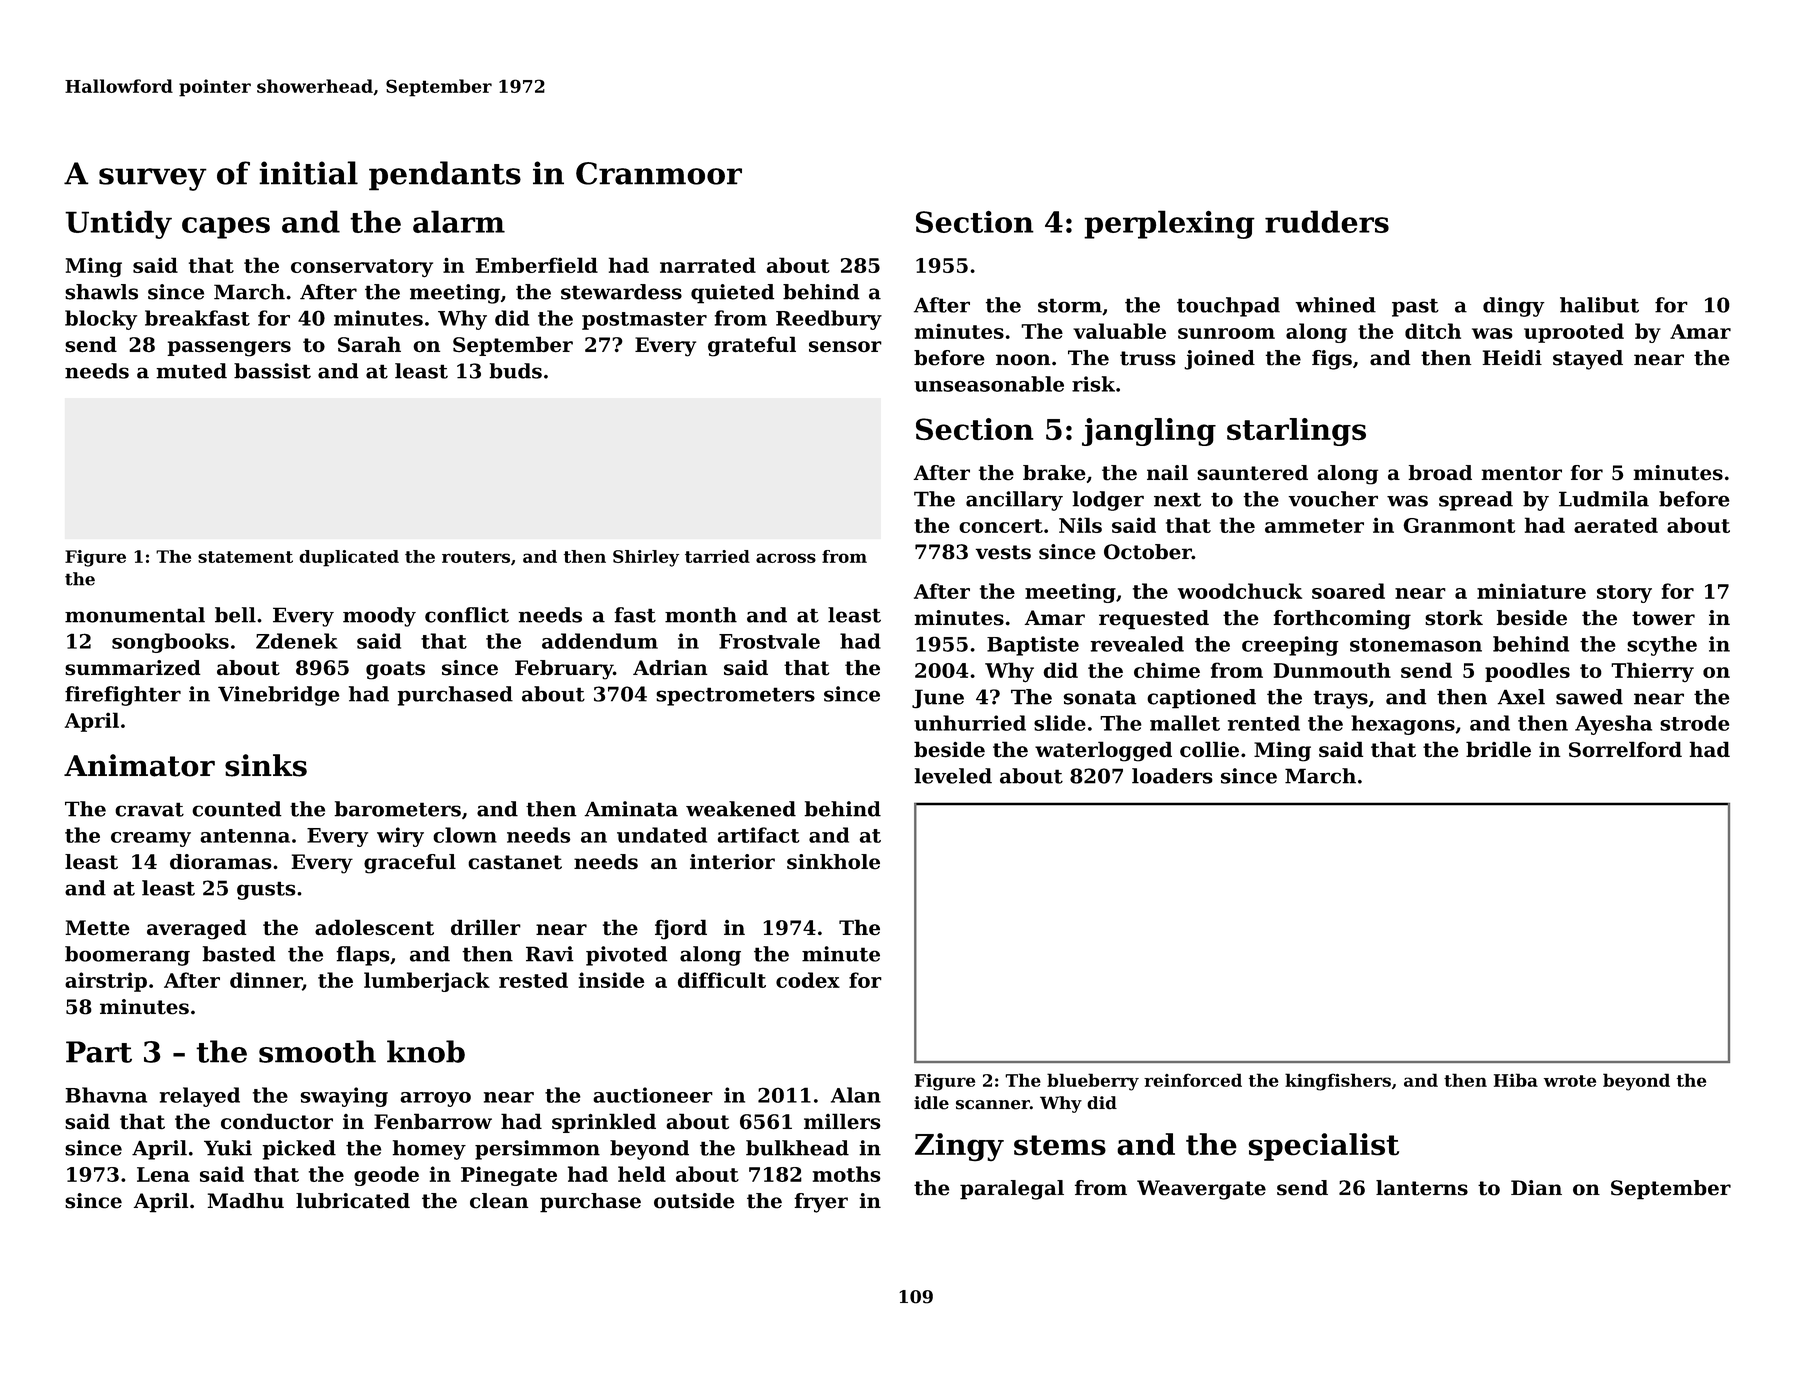  Describe the element at coordinates (1093, 1082) in the screenshot. I see `blueberry` at that location.
